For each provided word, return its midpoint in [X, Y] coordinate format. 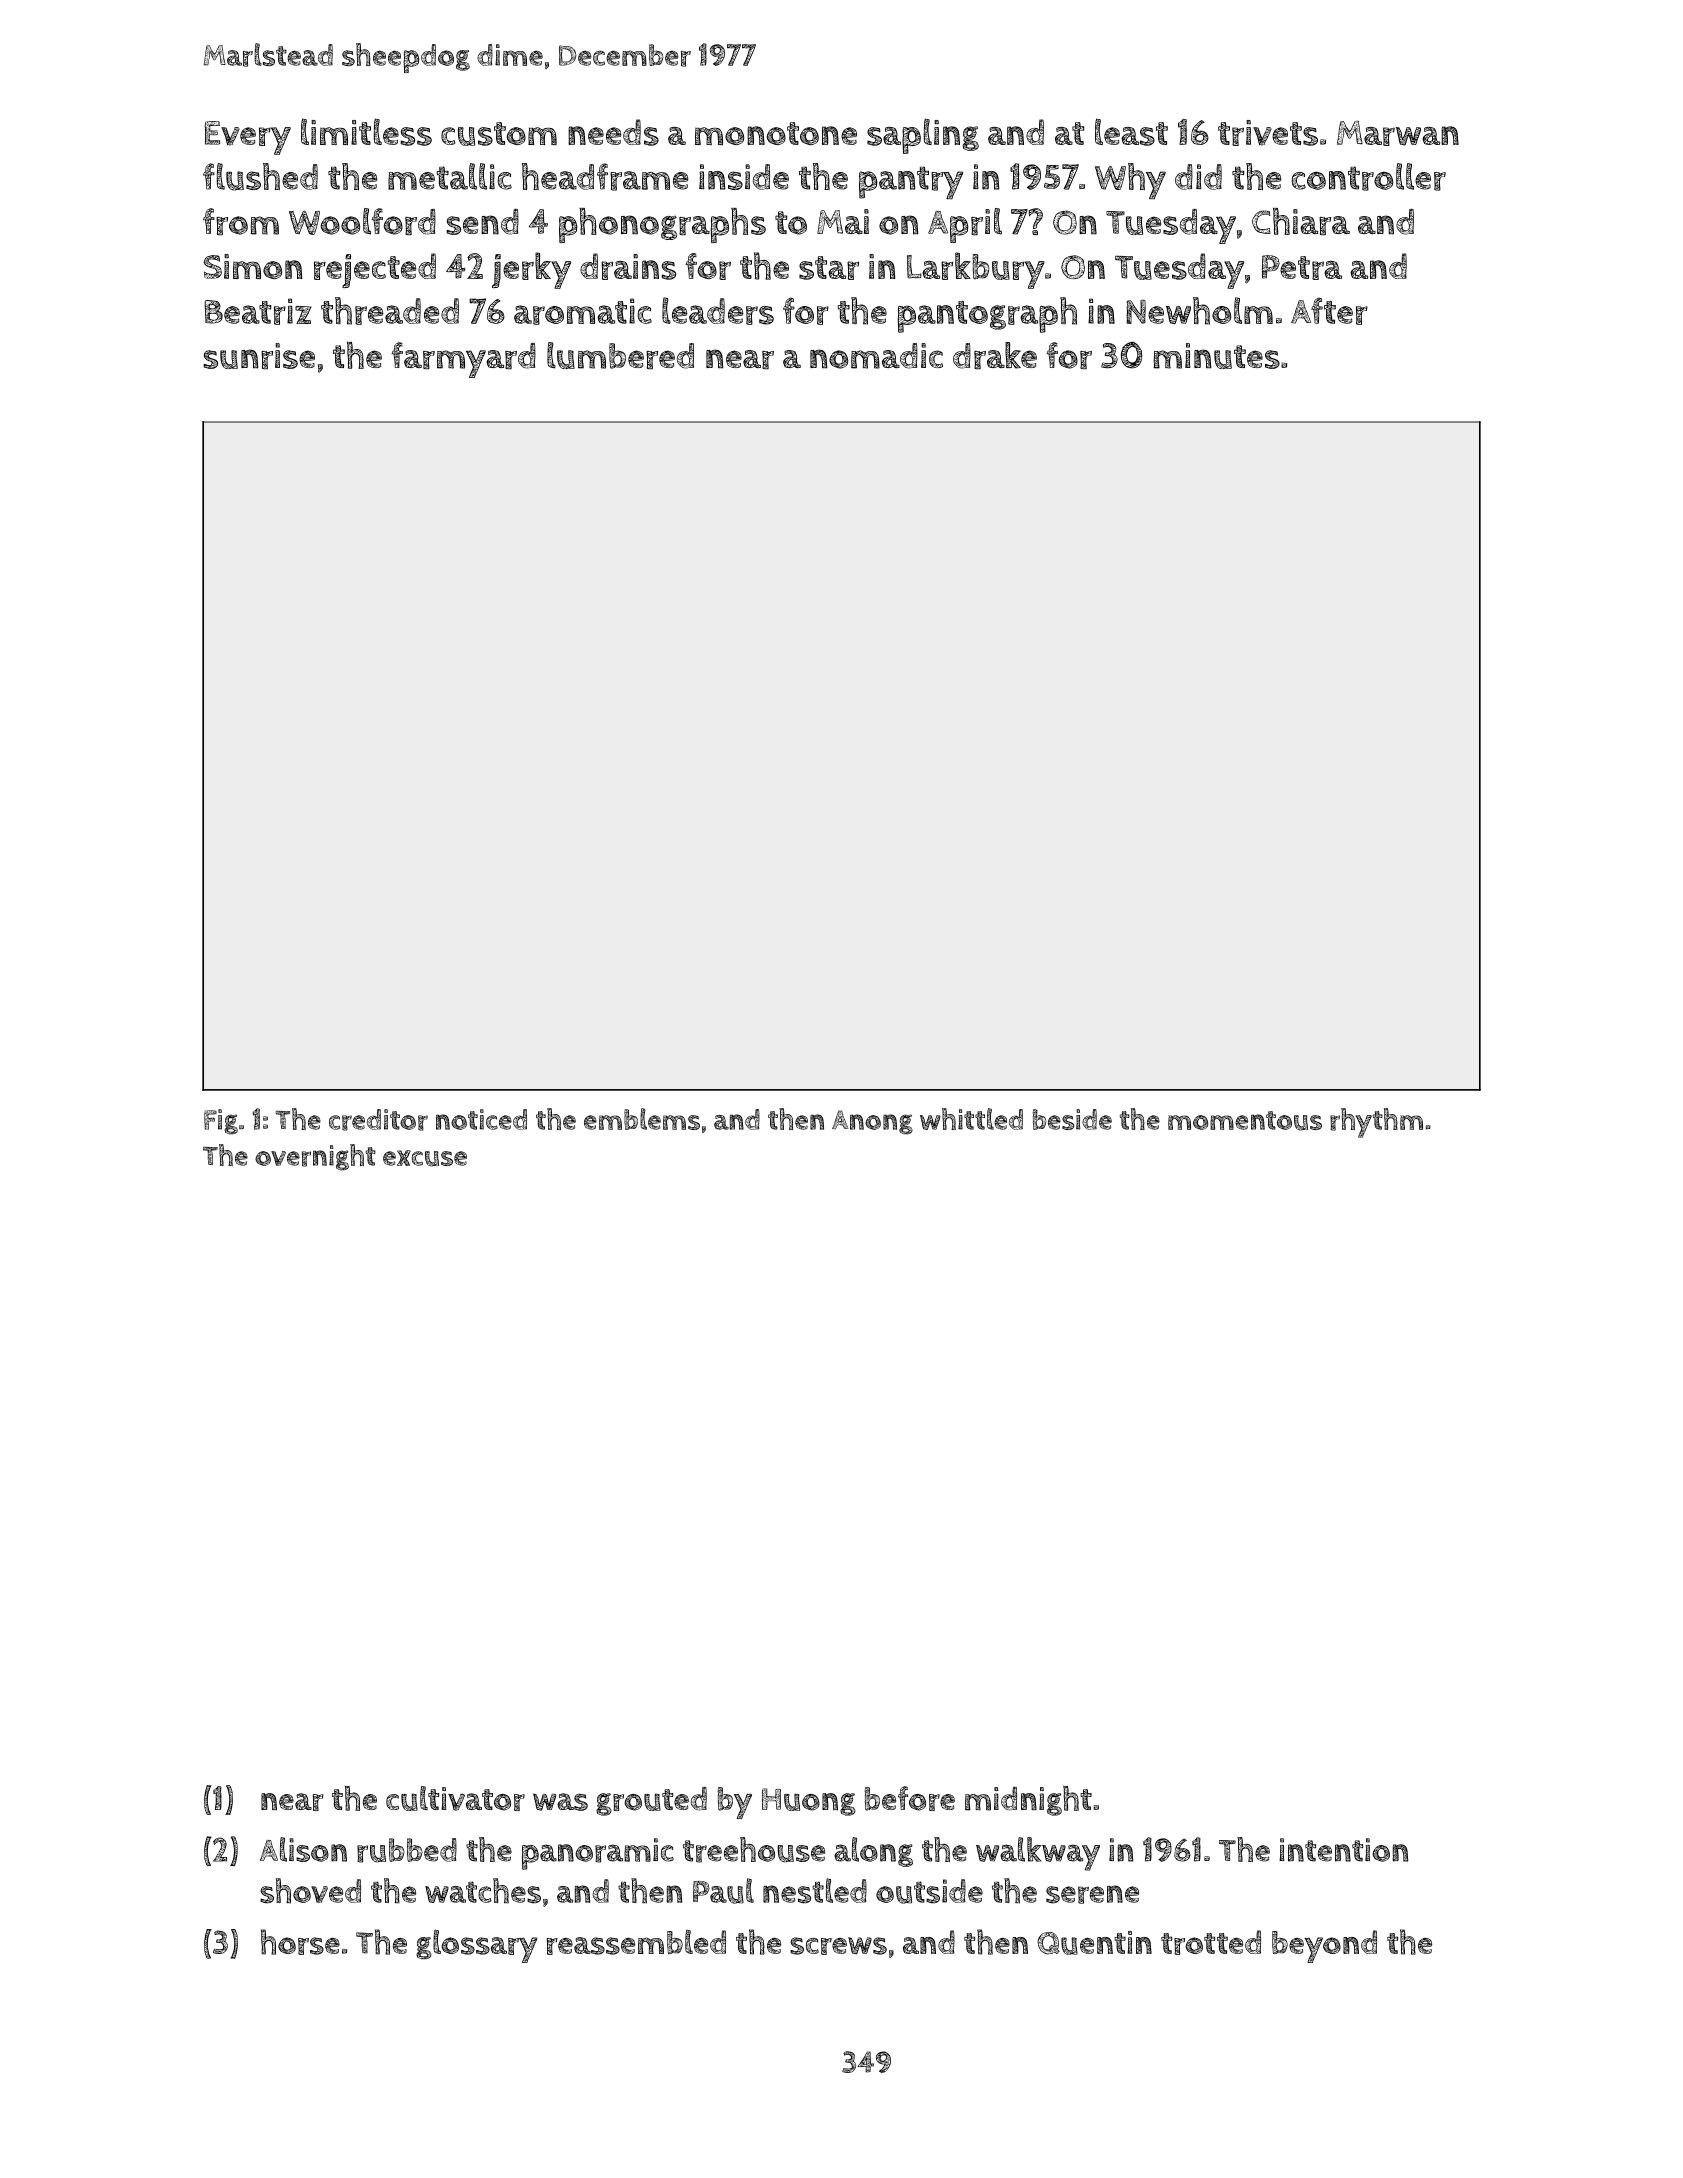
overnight [315, 1157]
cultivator [455, 1798]
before [909, 1798]
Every [248, 138]
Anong [872, 1122]
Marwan [1398, 133]
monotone [776, 133]
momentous [1245, 1121]
